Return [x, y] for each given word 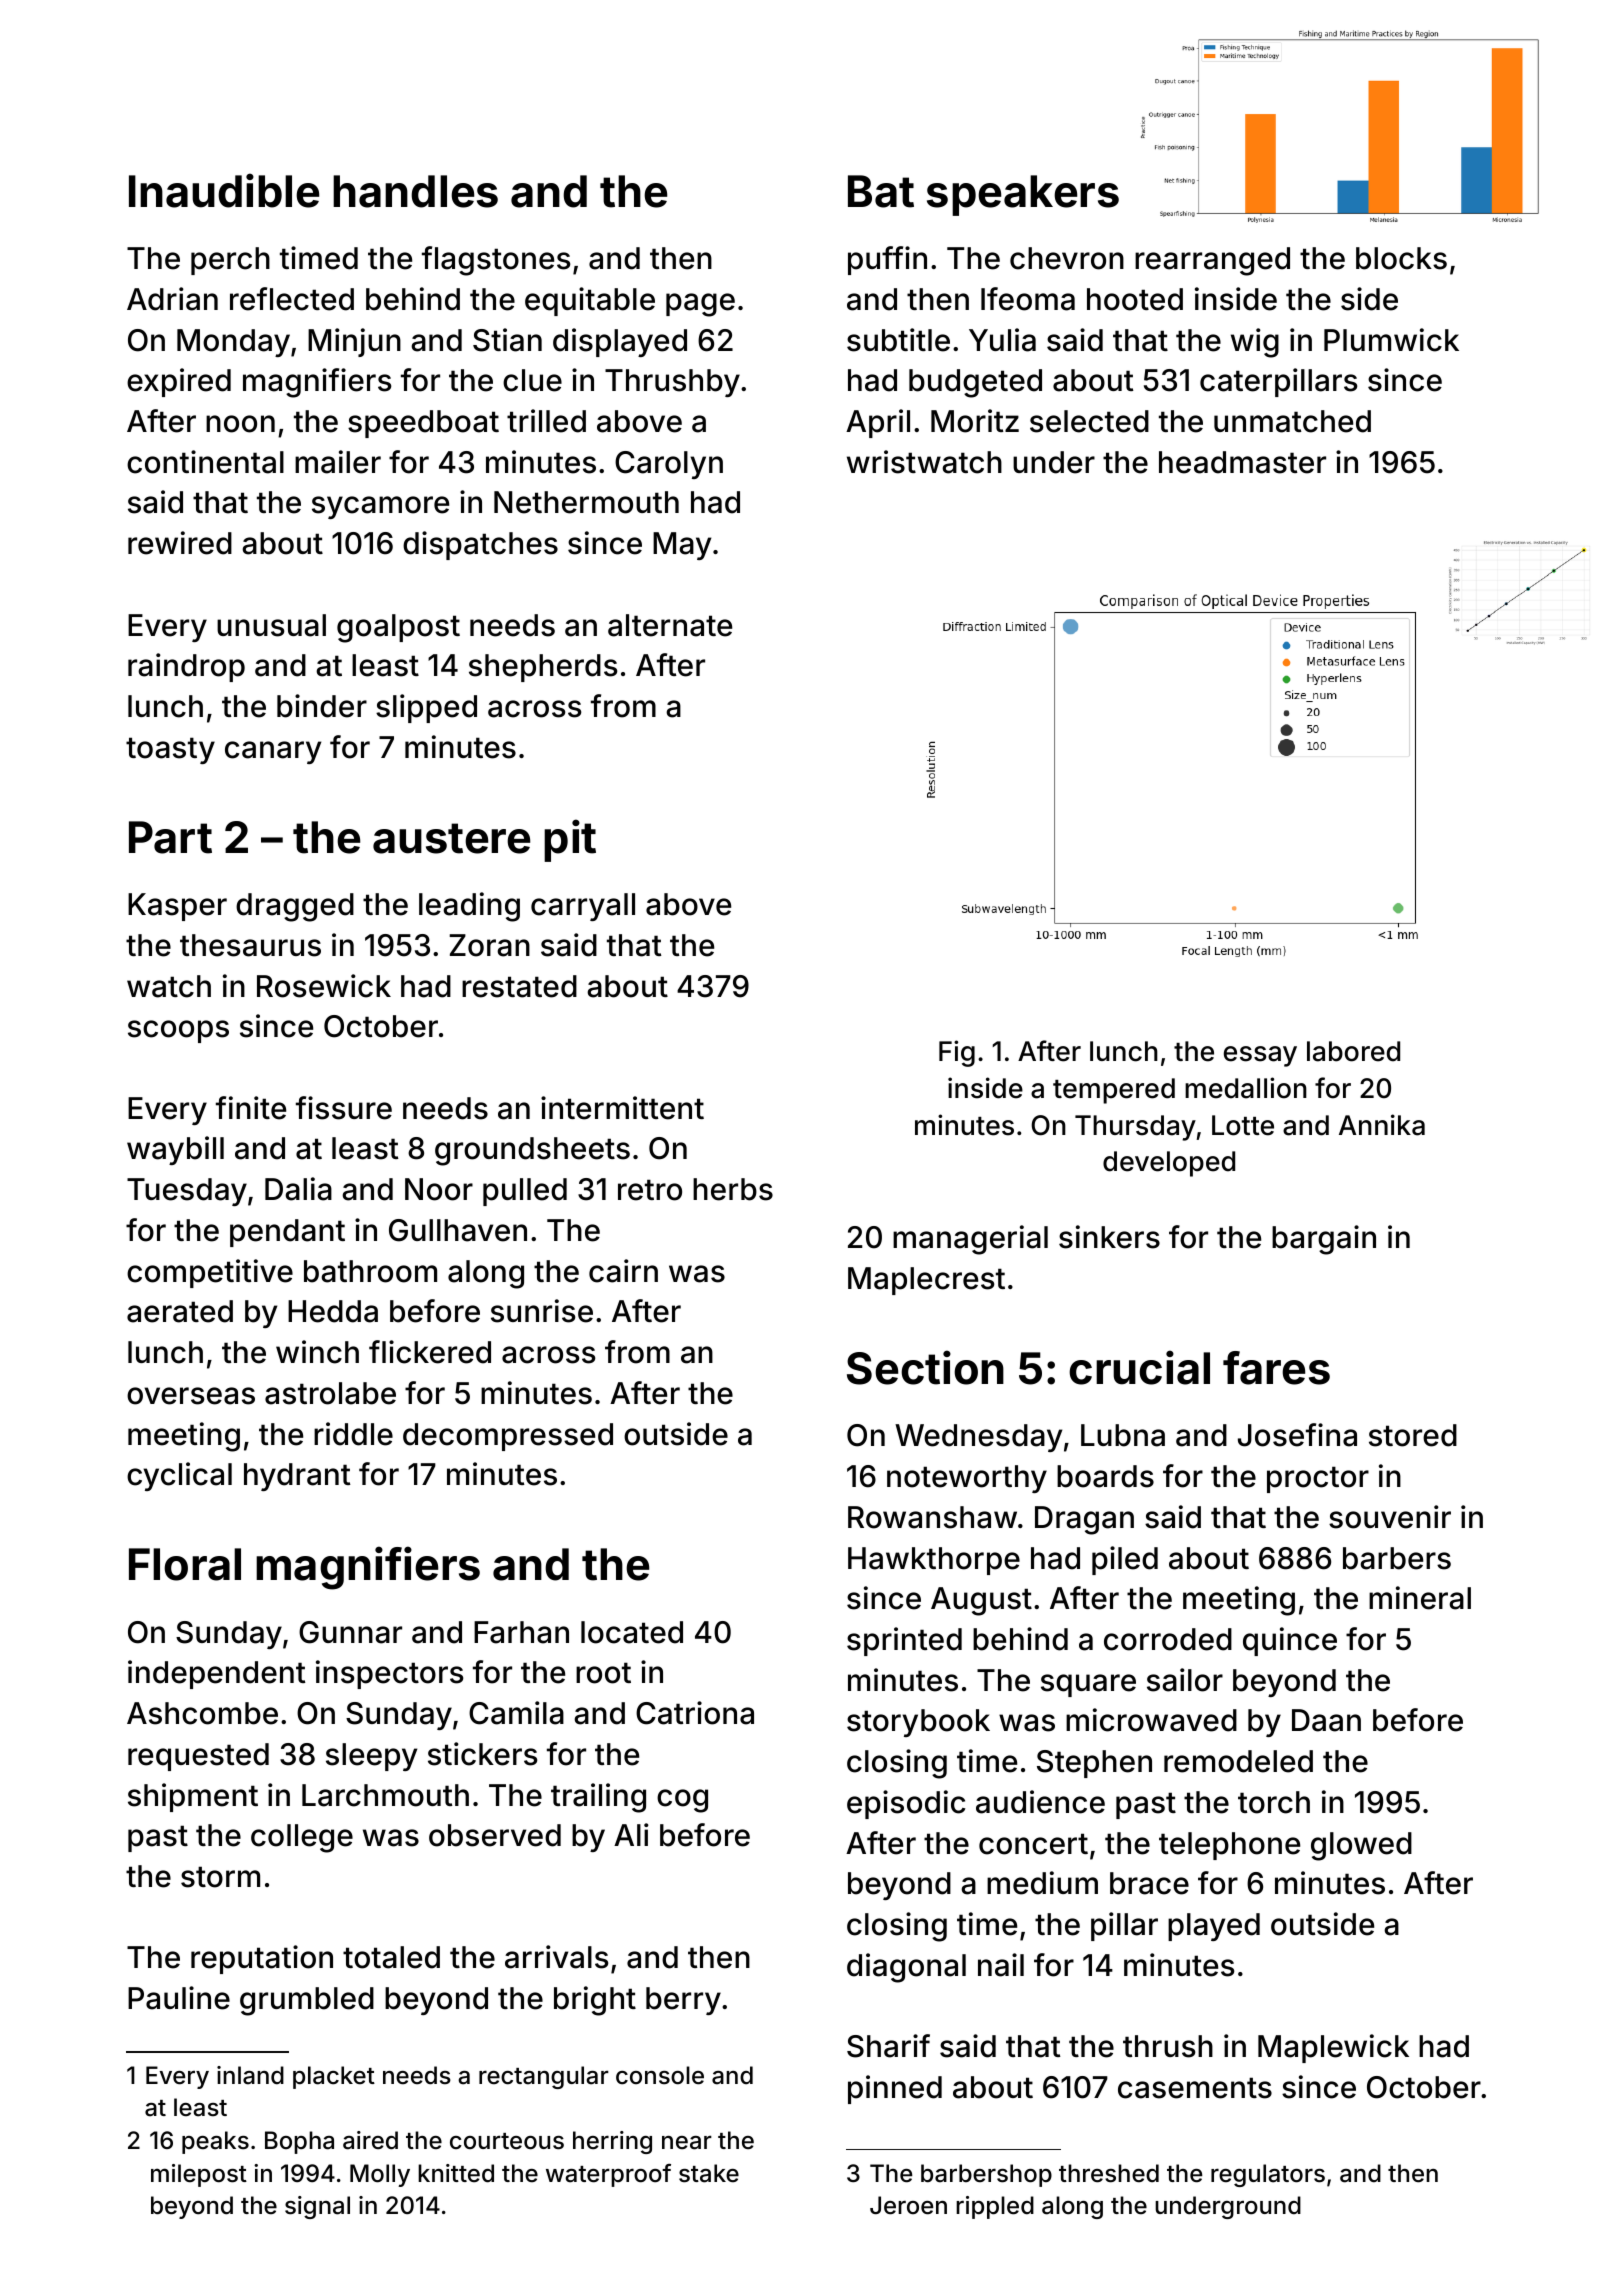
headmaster [1242, 462]
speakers [1023, 195]
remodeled [1238, 1761]
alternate [670, 625]
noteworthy [967, 1479]
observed [495, 1835]
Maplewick [1333, 2048]
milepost [199, 2175]
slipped [426, 708]
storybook [918, 1723]
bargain [1324, 1240]
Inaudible [224, 190]
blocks [1401, 258]
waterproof [608, 2175]
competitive [210, 1273]
